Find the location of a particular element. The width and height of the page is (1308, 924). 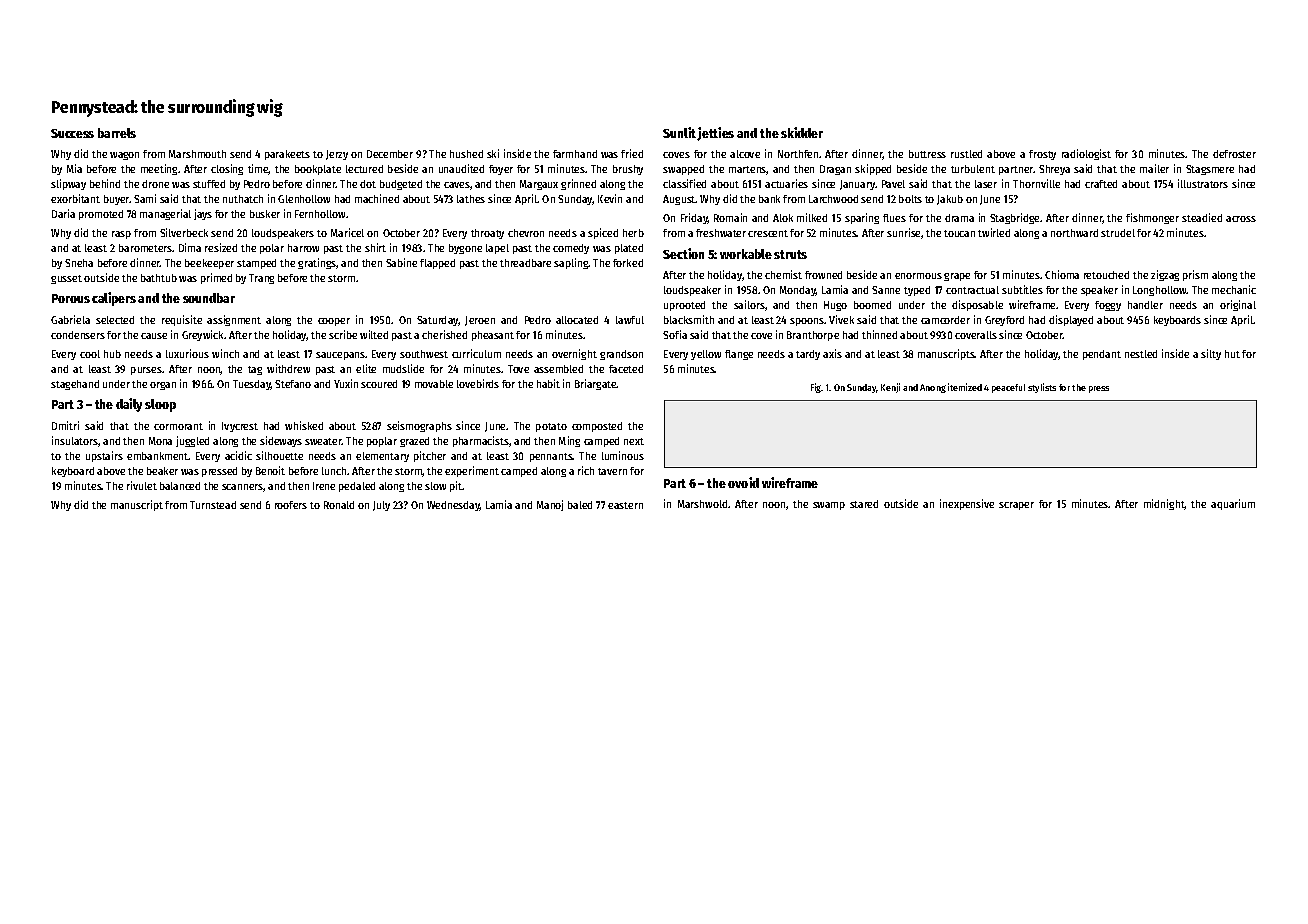

displayed is located at coordinates (1071, 320).
